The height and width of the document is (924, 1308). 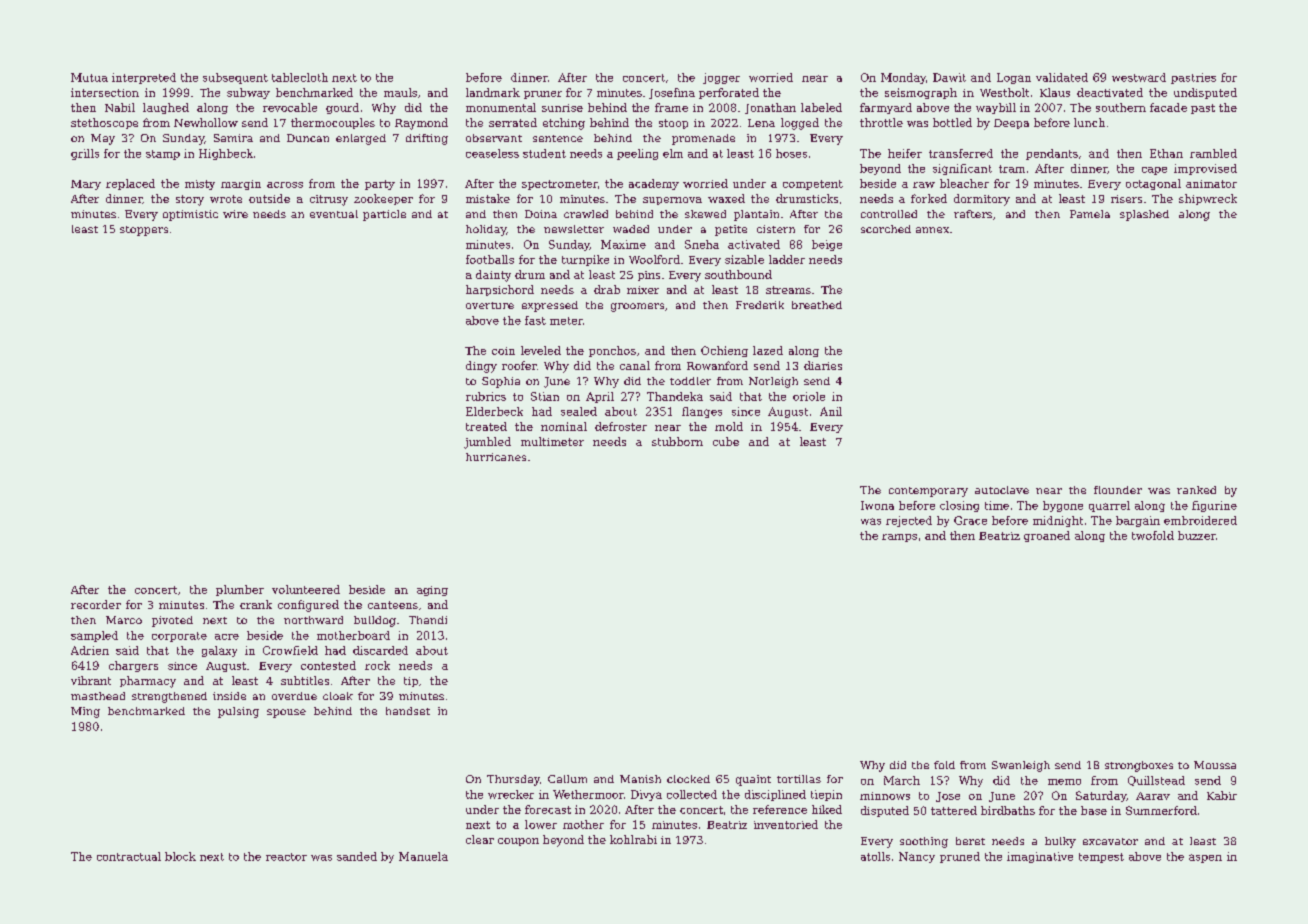 What do you see at coordinates (831, 411) in the document?
I see `Anil` at bounding box center [831, 411].
